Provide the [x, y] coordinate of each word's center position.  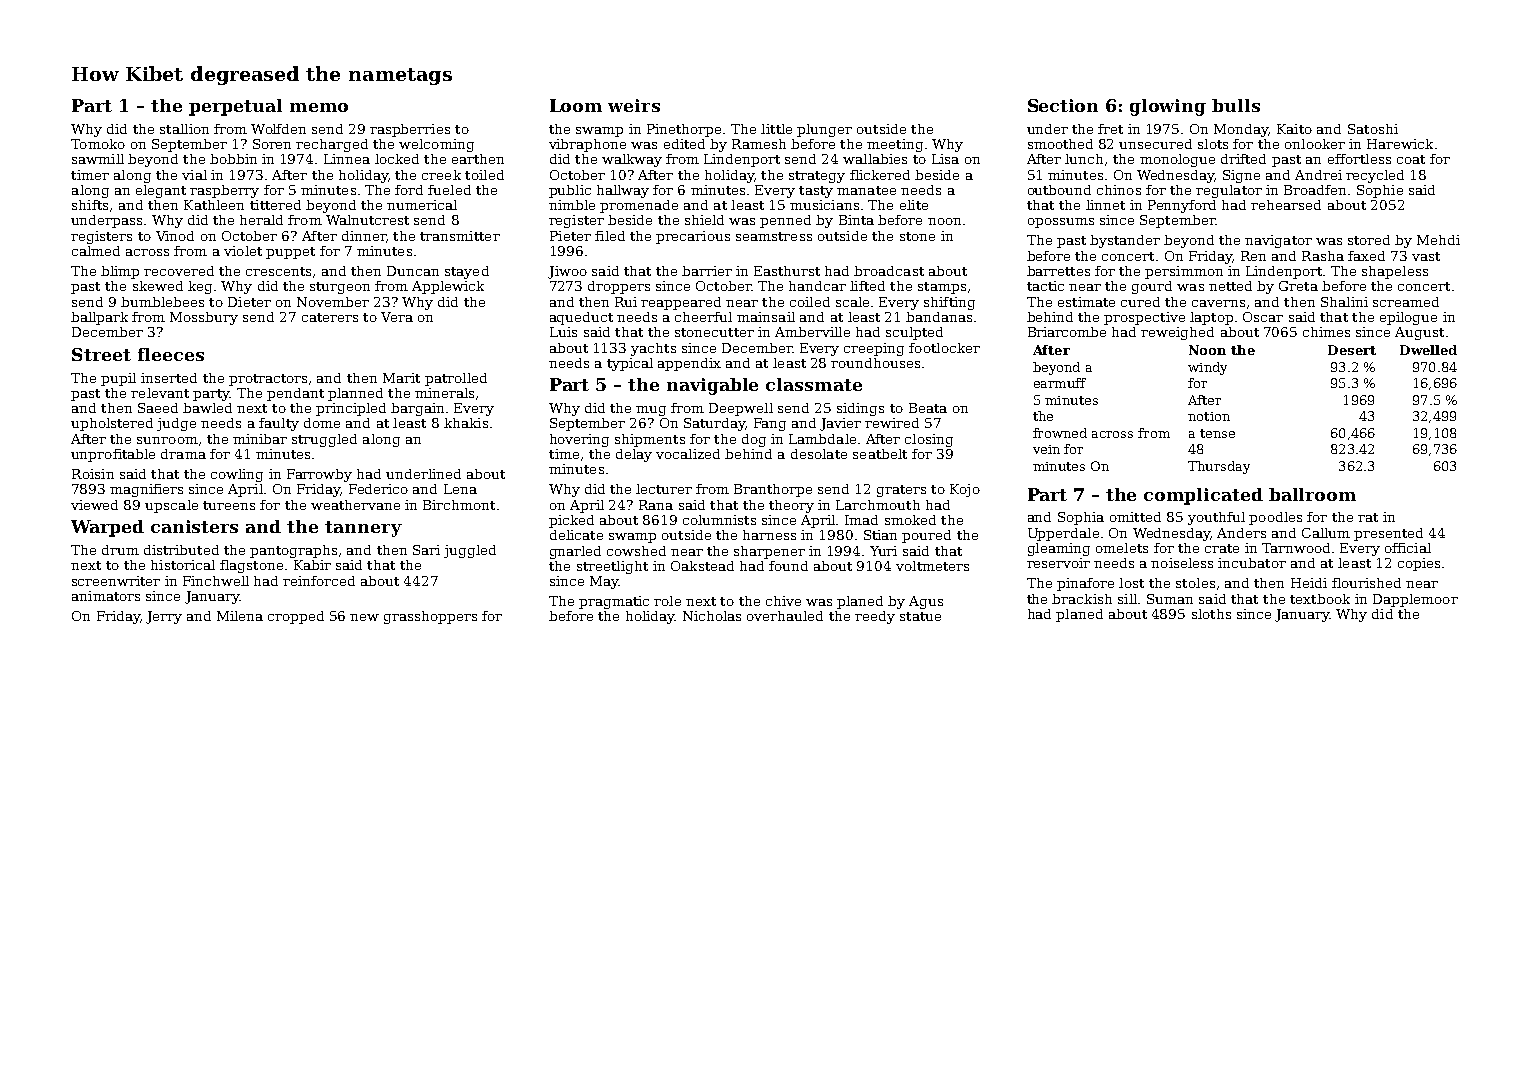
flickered [880, 175]
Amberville [812, 332]
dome [322, 423]
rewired [892, 423]
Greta [1298, 286]
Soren [272, 144]
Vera [397, 317]
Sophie [1380, 191]
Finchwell [216, 581]
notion [1209, 416]
